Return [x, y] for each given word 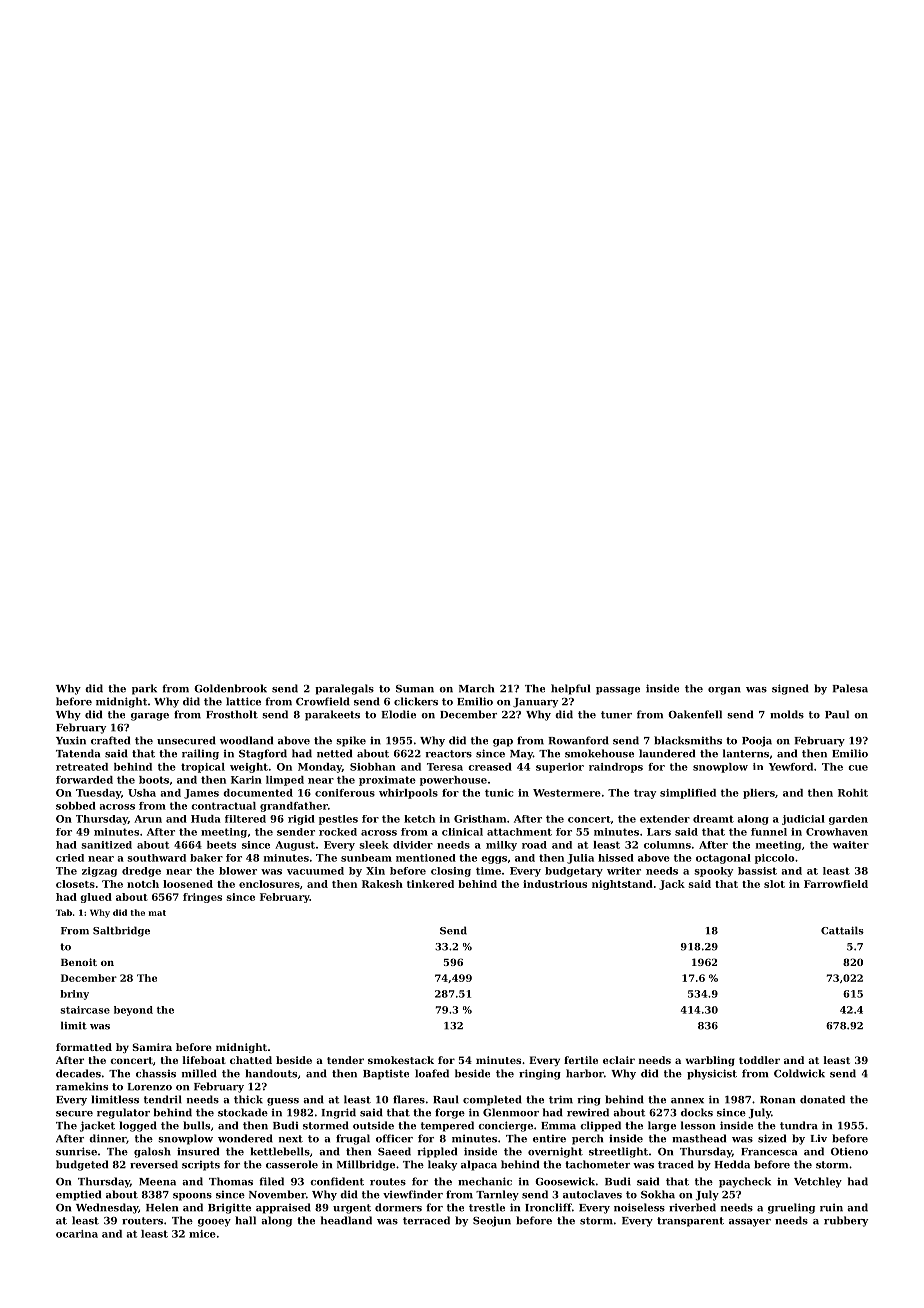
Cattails [842, 930]
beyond [133, 1011]
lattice [243, 701]
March [476, 688]
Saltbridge [121, 931]
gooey [214, 1223]
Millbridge [366, 1165]
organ [724, 691]
